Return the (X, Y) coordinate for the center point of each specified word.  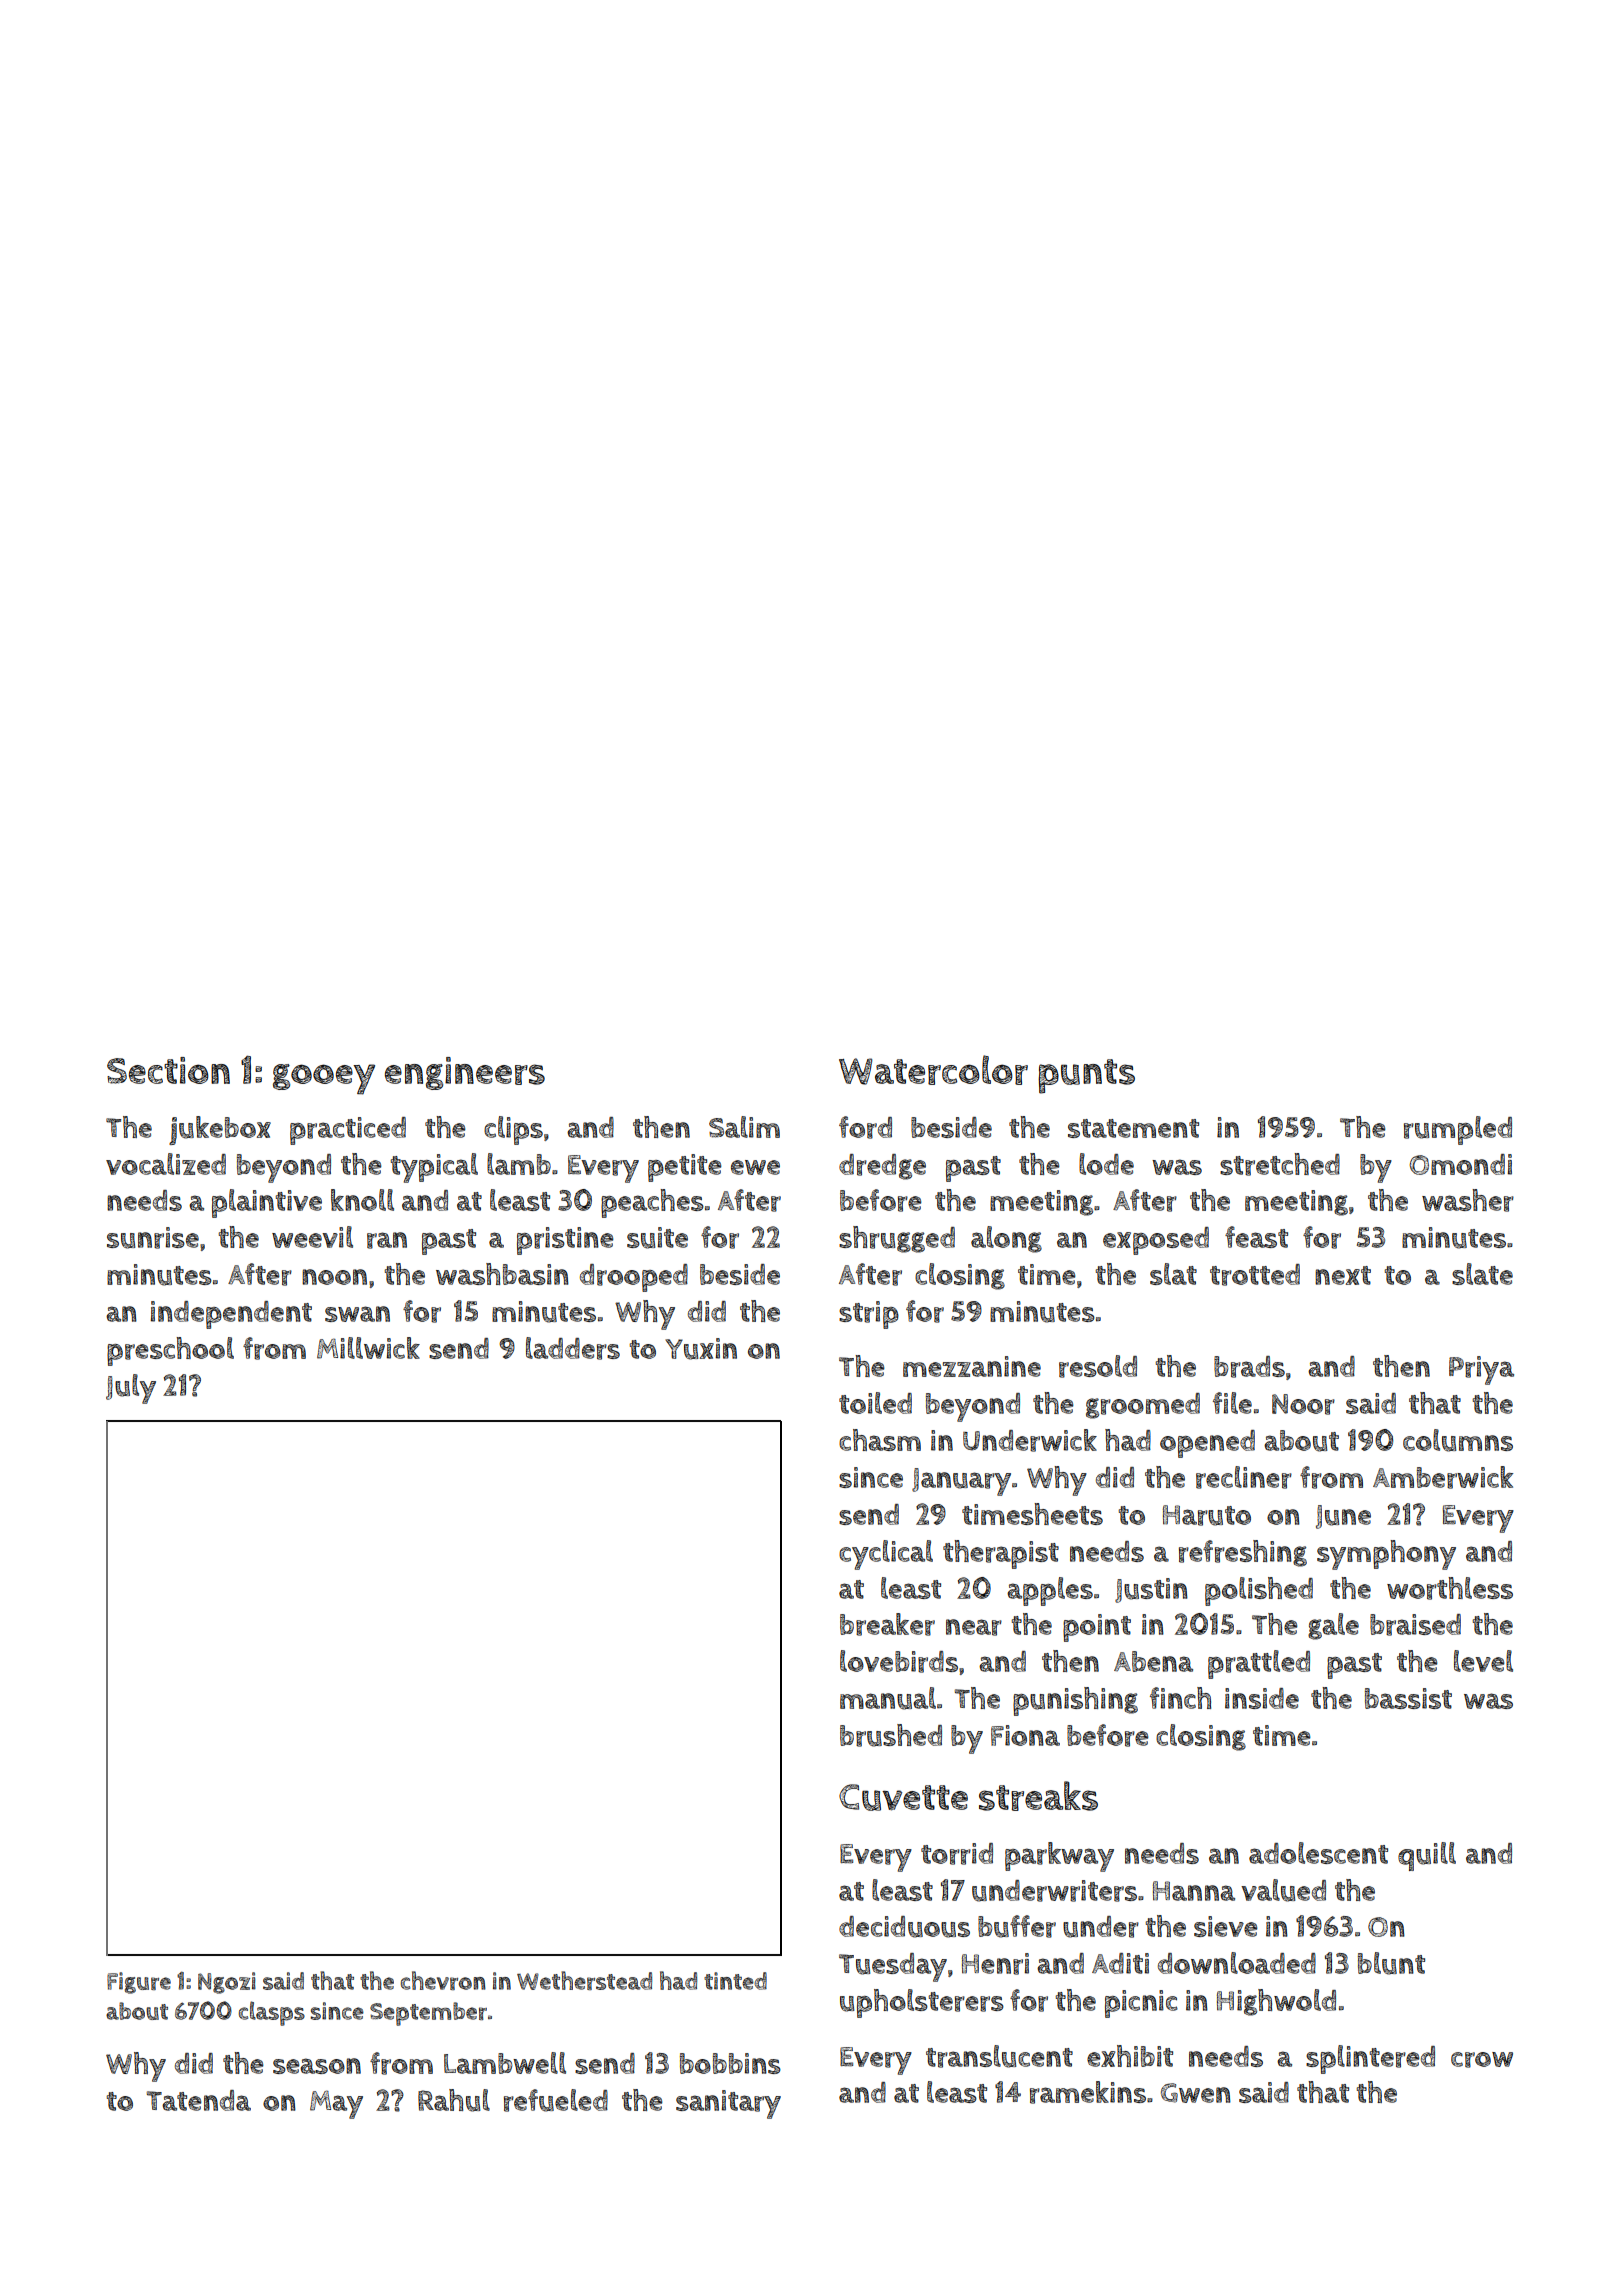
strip (869, 1315)
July (131, 1389)
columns (1458, 1440)
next (1343, 1275)
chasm (880, 1440)
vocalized (166, 1164)
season (317, 2066)
